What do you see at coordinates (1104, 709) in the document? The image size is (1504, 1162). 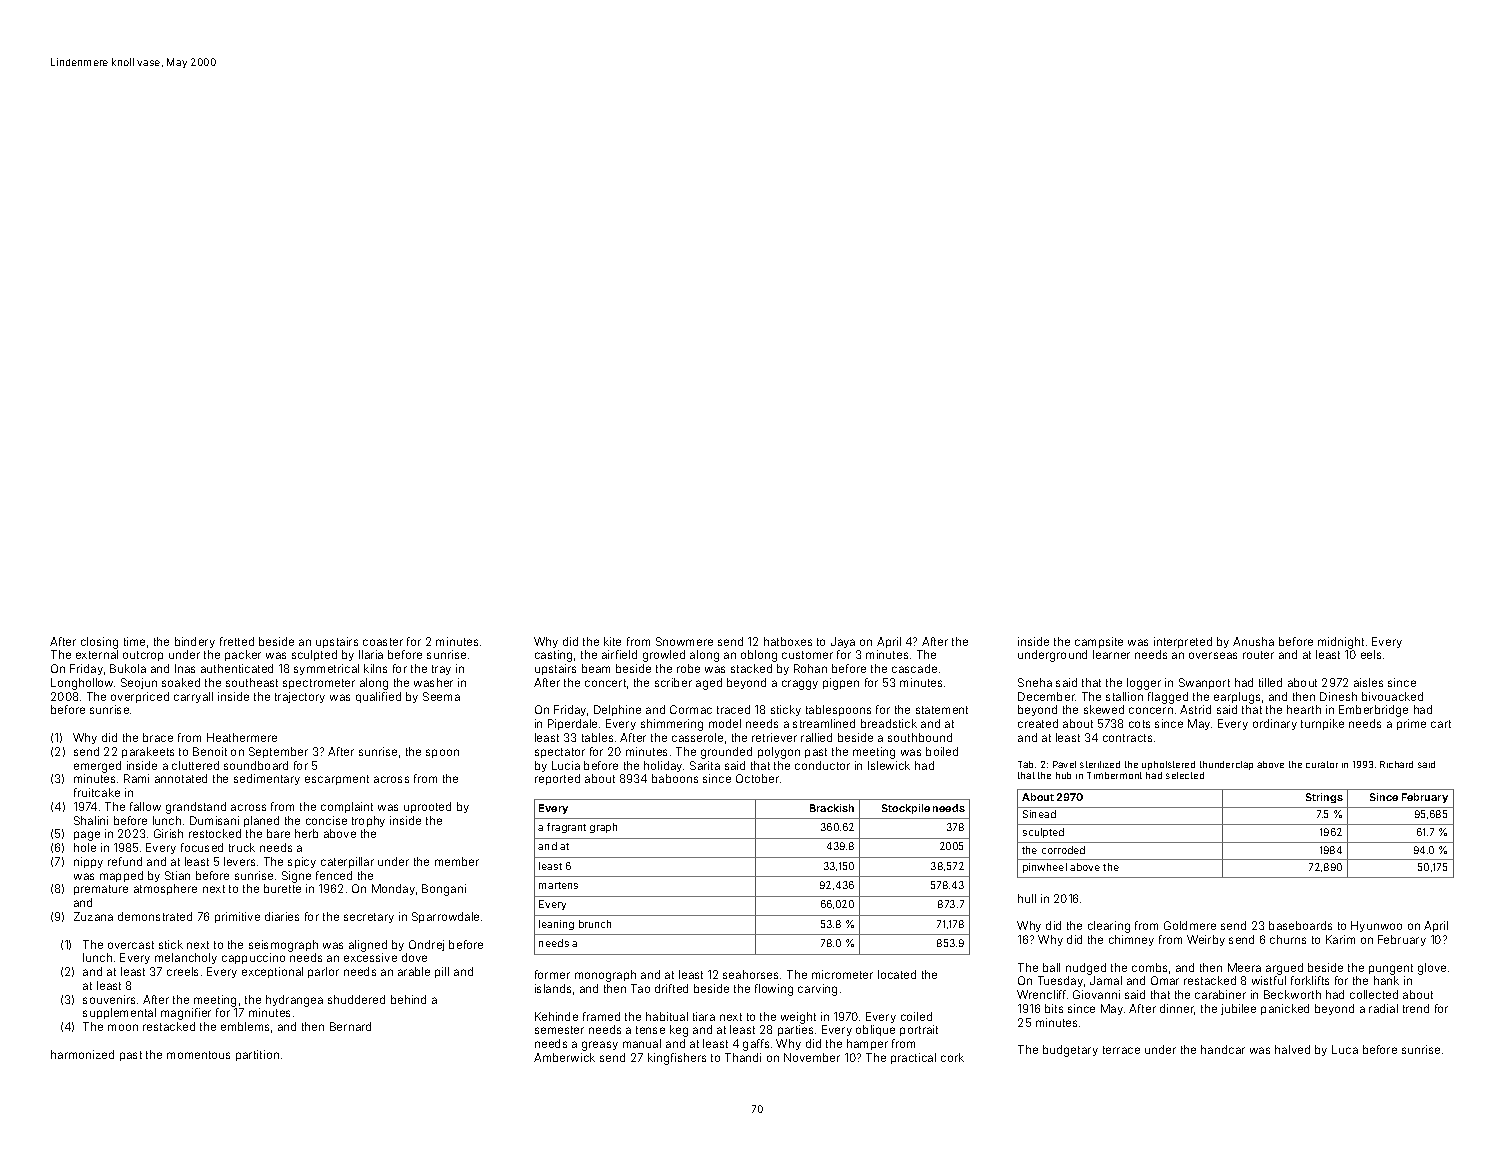 I see `skewed` at bounding box center [1104, 709].
